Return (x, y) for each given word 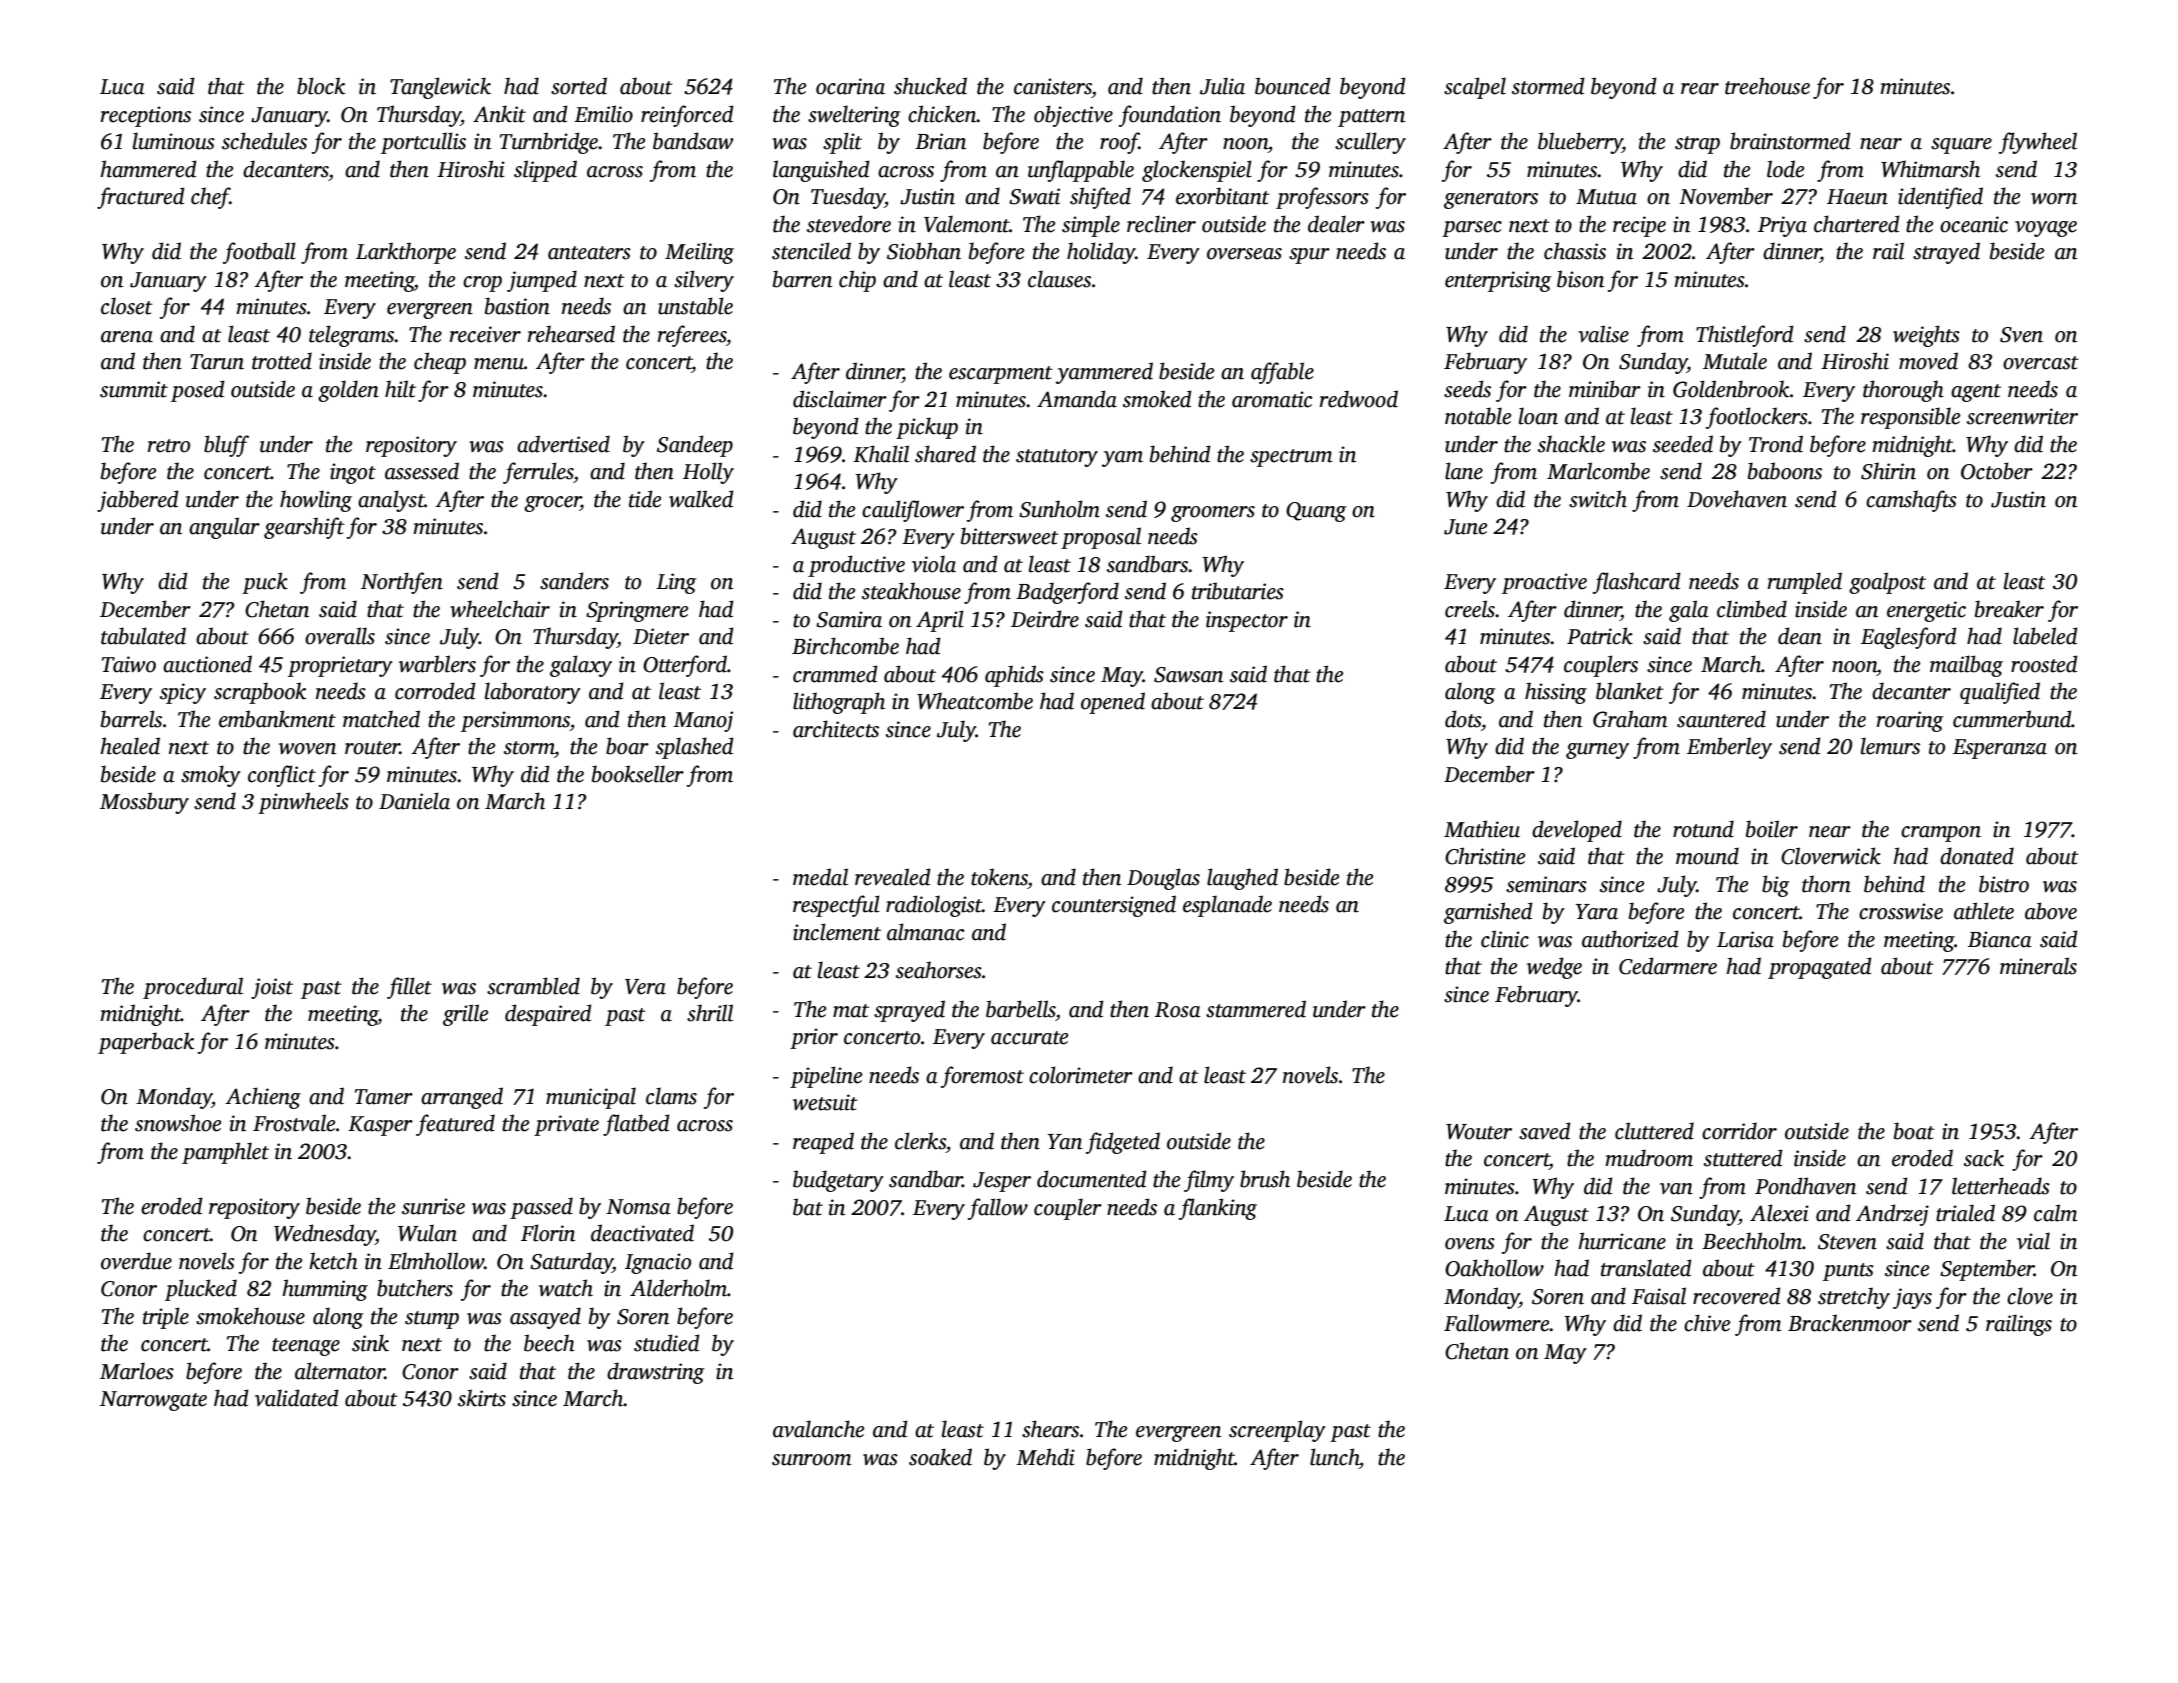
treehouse (1767, 86)
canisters (1053, 86)
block (321, 86)
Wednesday (325, 1235)
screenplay (1277, 1431)
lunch (1334, 1457)
